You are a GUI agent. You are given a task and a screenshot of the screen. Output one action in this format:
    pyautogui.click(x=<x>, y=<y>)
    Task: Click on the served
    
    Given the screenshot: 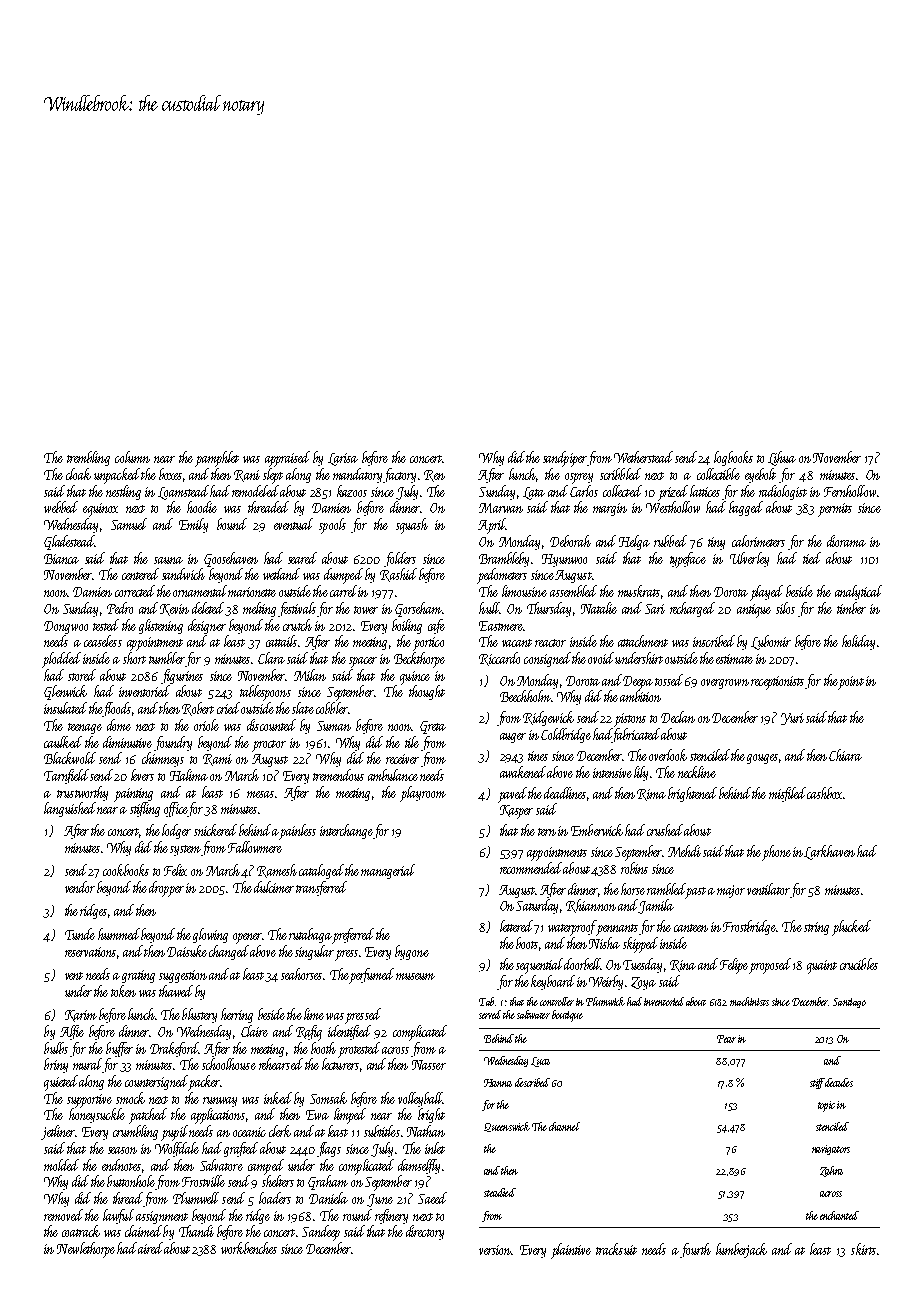 What is the action you would take?
    pyautogui.click(x=490, y=1014)
